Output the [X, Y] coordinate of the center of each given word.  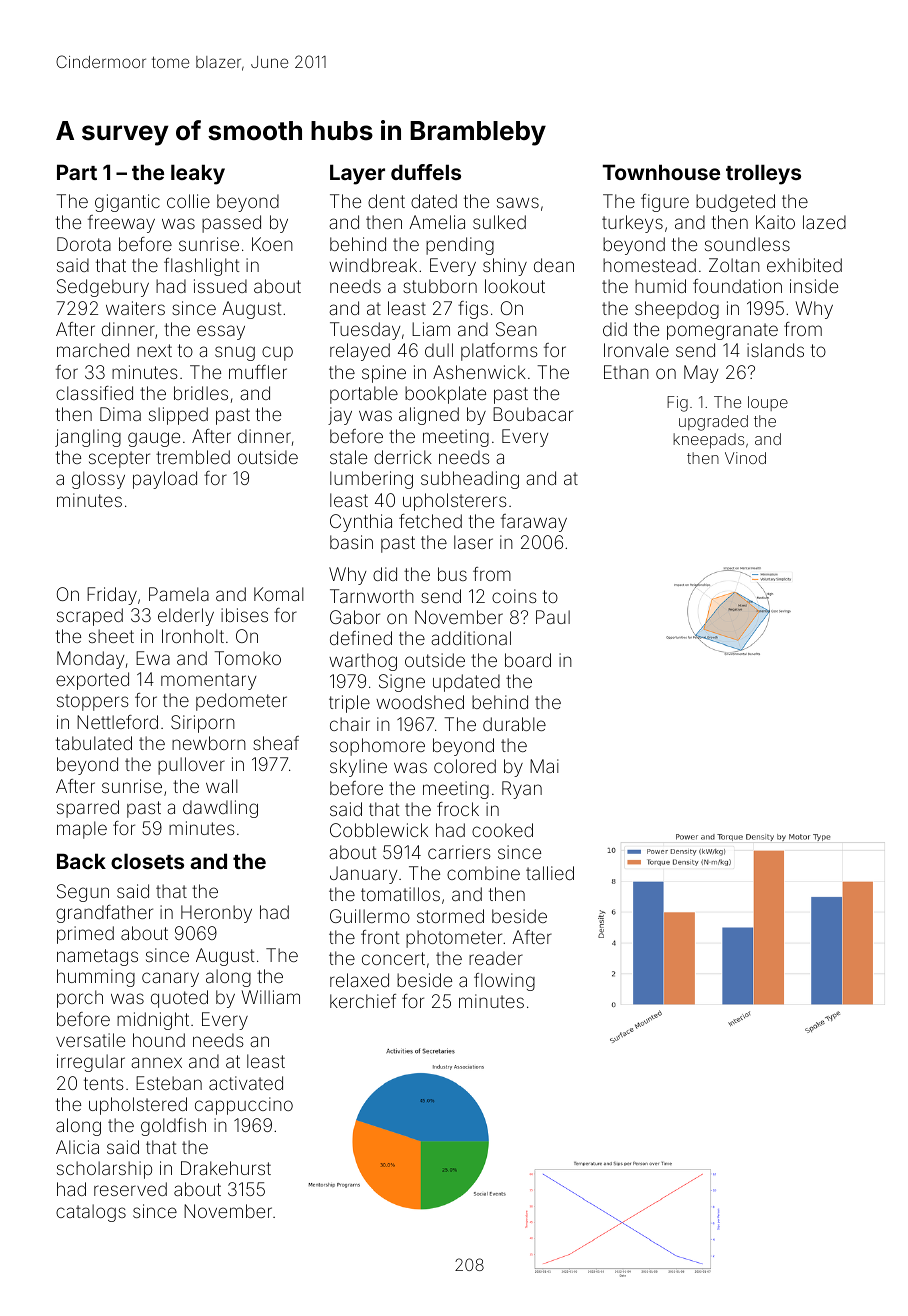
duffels [426, 172]
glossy [98, 480]
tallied [550, 873]
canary [170, 979]
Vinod [745, 458]
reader [496, 958]
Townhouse [661, 172]
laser [473, 542]
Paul [553, 617]
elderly [186, 617]
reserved [130, 1189]
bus [452, 574]
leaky [198, 174]
